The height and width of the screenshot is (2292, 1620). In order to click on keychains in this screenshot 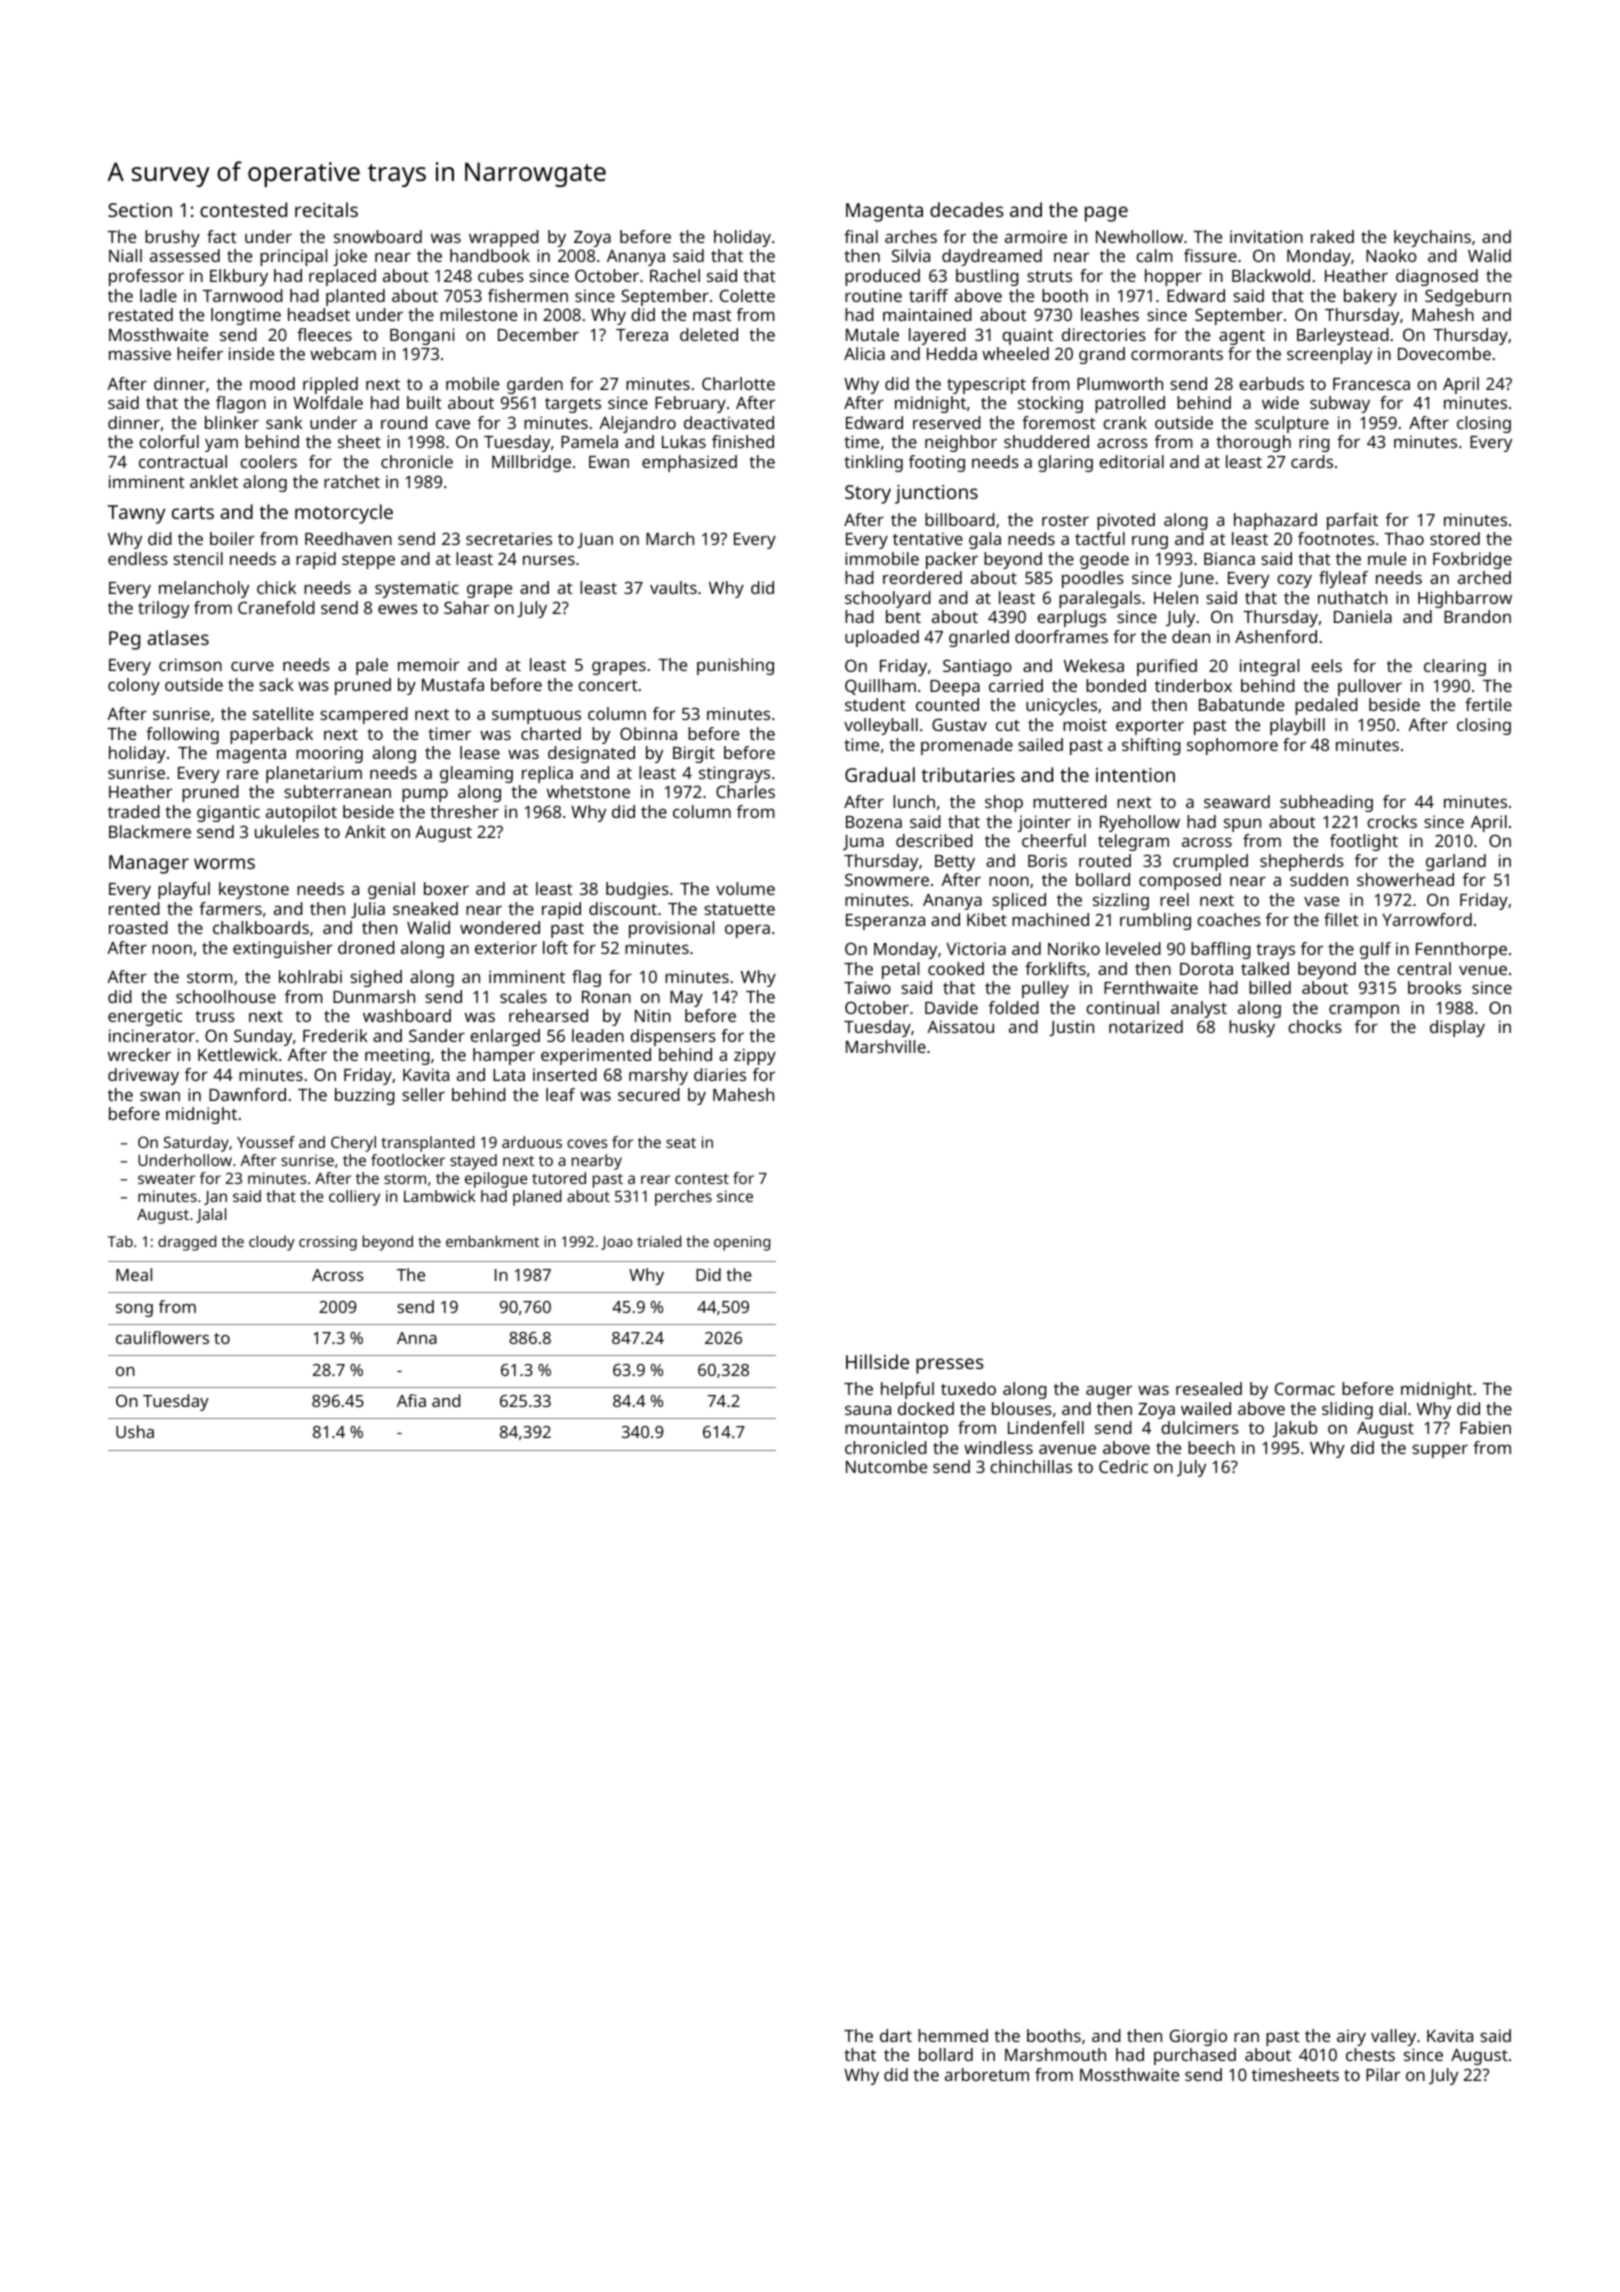, I will do `click(1432, 238)`.
